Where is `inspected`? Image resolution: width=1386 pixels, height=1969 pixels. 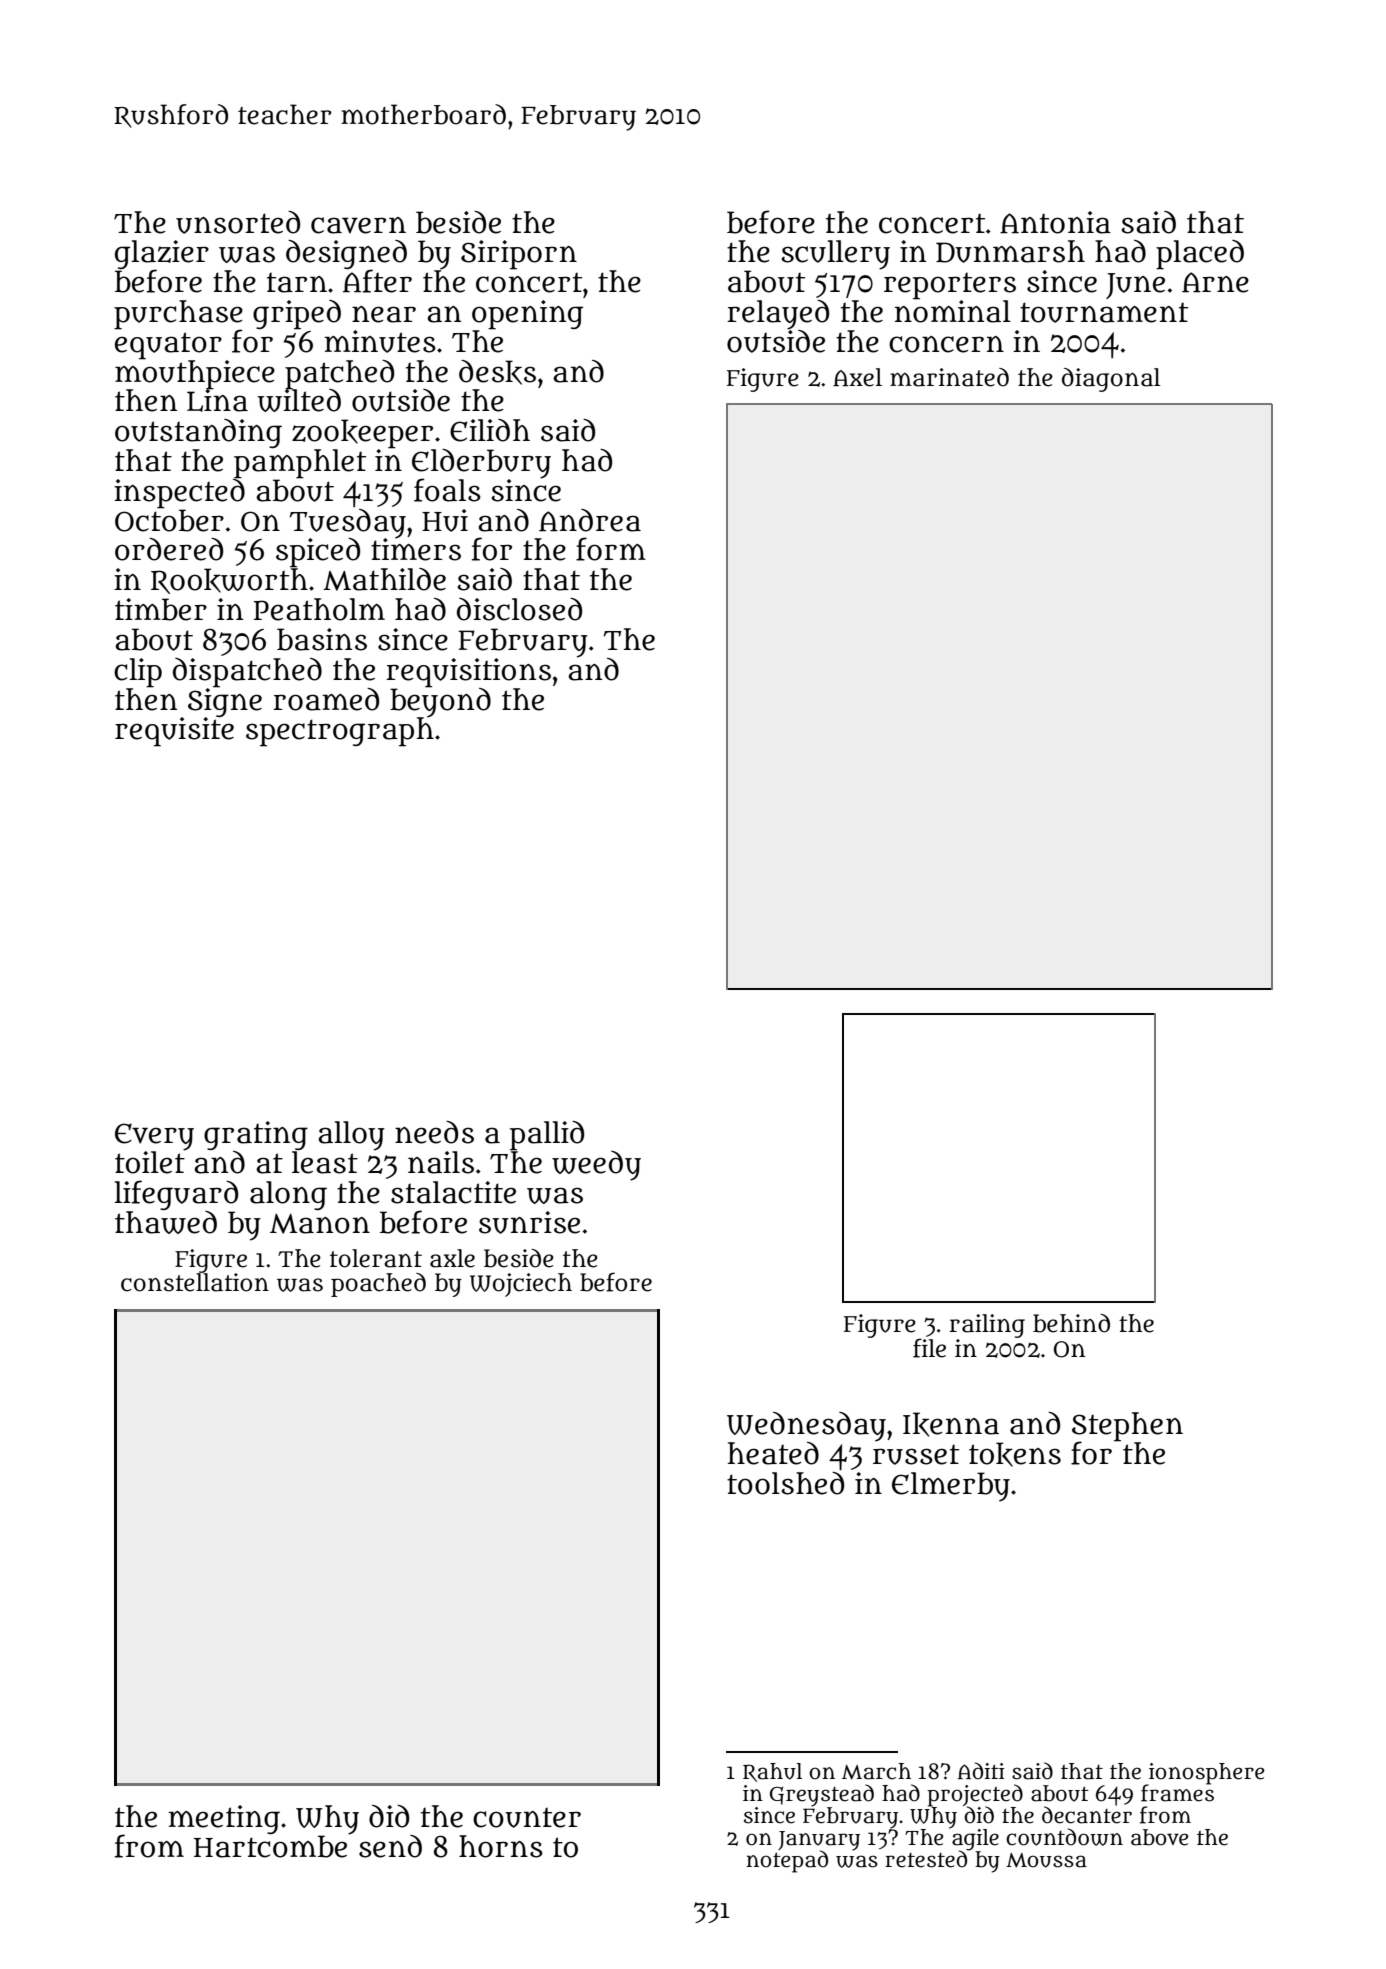
inspected is located at coordinates (179, 493).
